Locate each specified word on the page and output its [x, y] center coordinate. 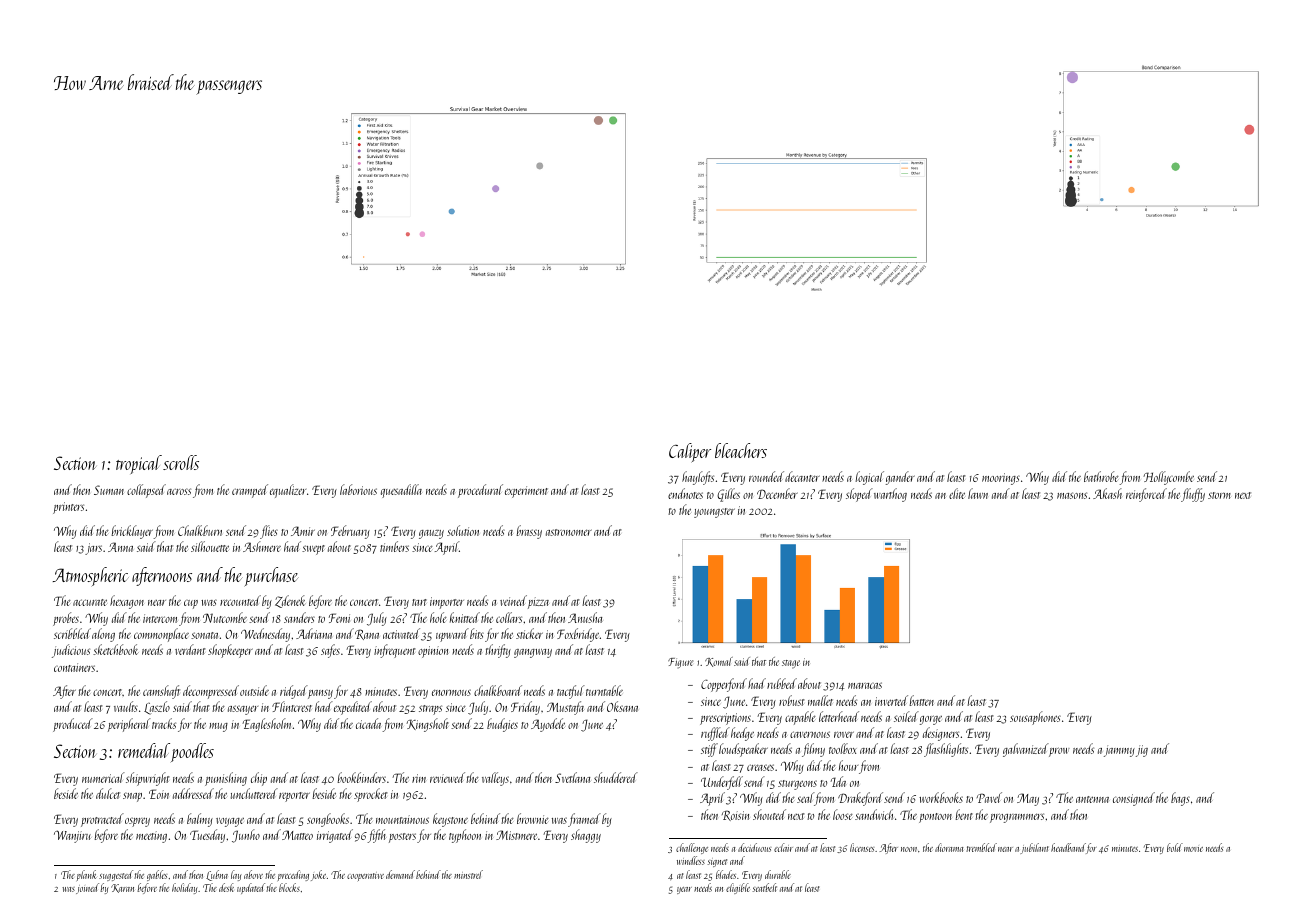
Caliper [690, 453]
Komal [719, 662]
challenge [692, 848]
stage [791, 664]
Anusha [585, 617]
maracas [865, 685]
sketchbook [116, 649]
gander [900, 478]
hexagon [127, 602]
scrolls [181, 462]
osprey [137, 822]
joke [318, 875]
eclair [783, 847]
